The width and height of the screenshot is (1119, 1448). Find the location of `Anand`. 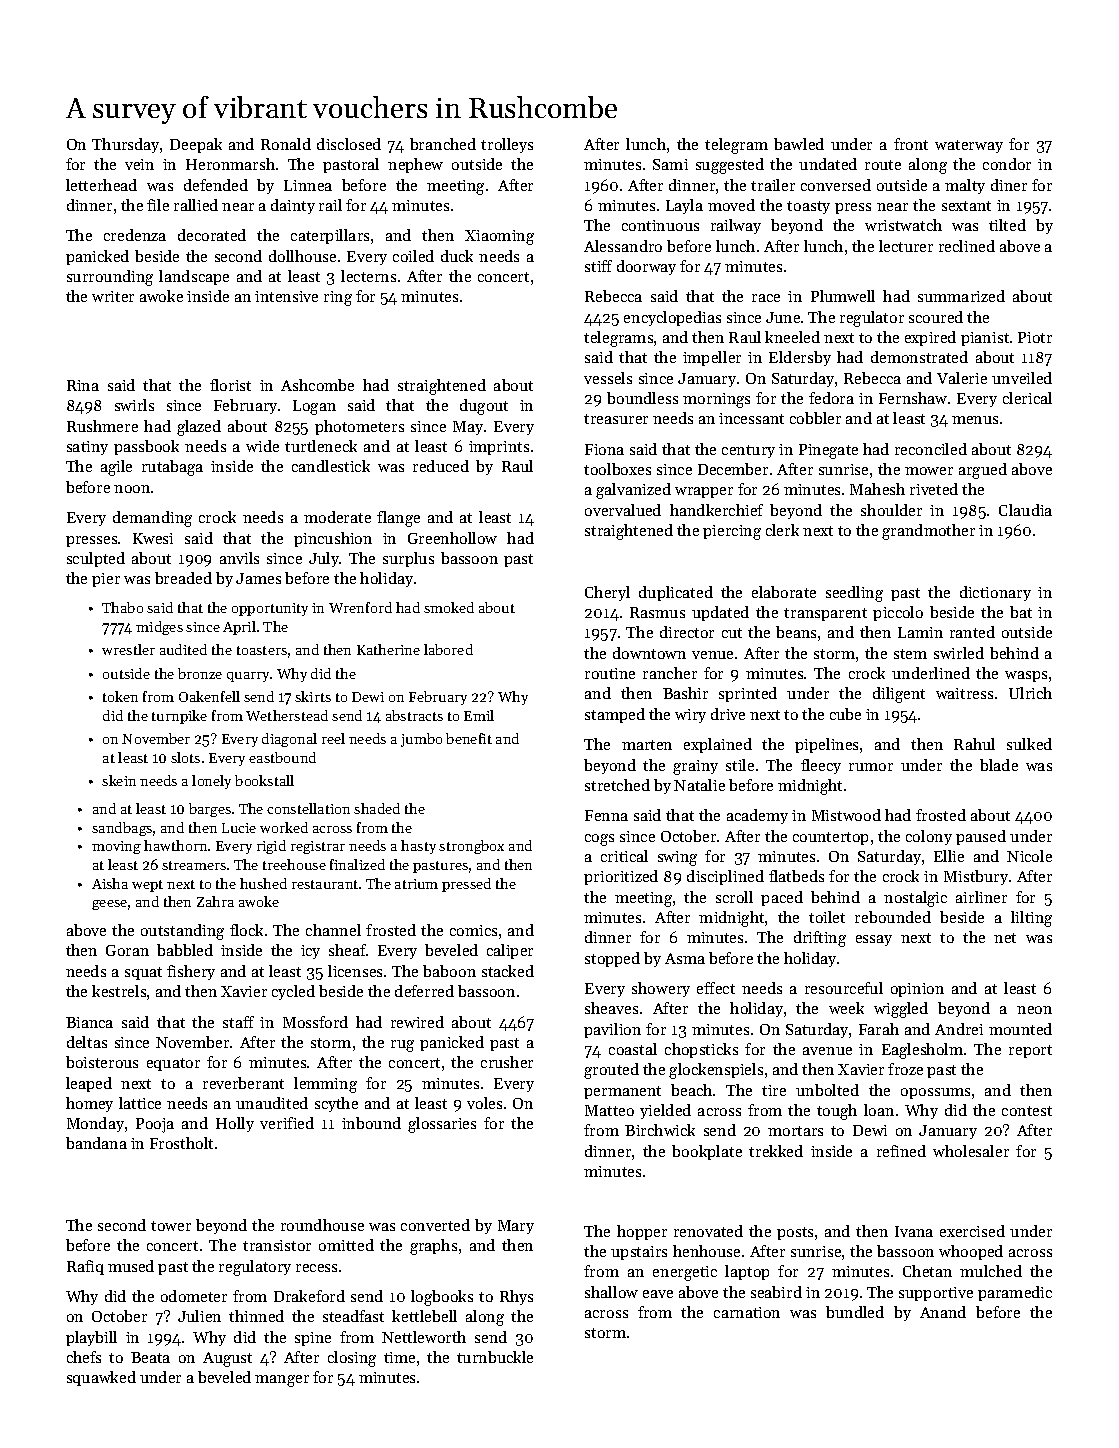

Anand is located at coordinates (943, 1312).
